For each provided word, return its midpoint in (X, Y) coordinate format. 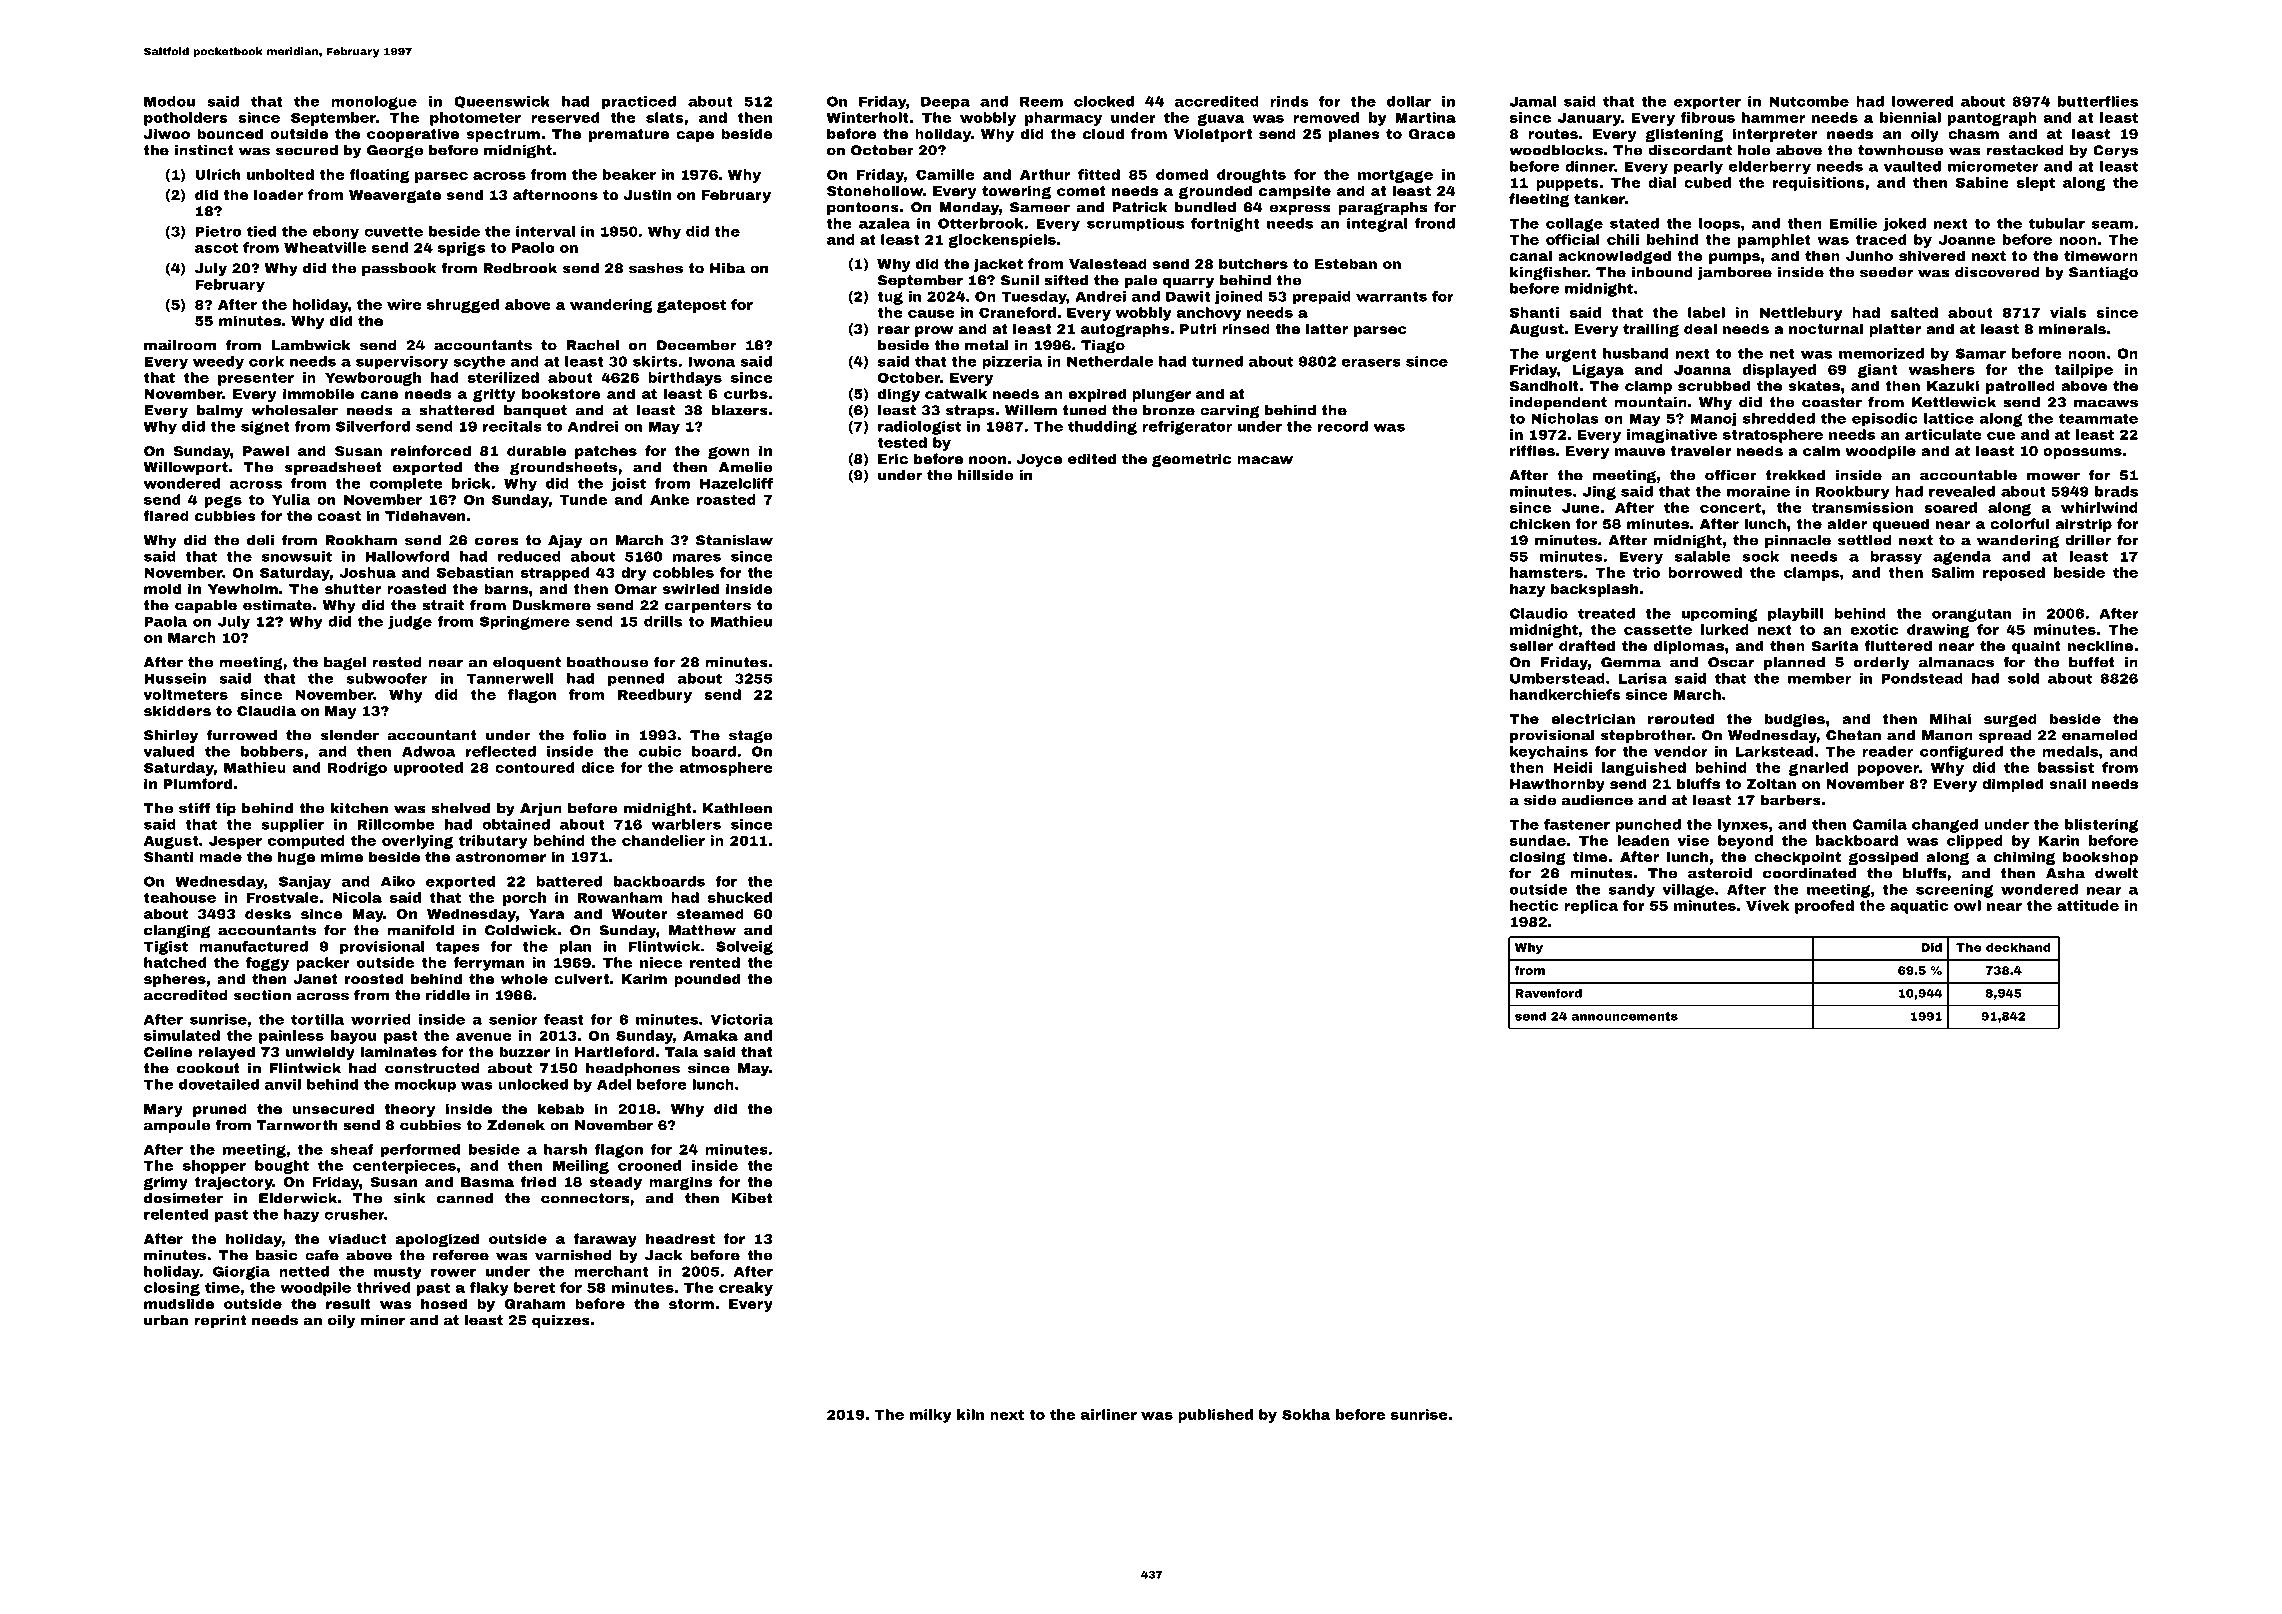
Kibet (751, 1198)
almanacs (1956, 662)
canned (465, 1198)
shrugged (463, 306)
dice (597, 767)
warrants (1391, 296)
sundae (1538, 840)
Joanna (1703, 370)
